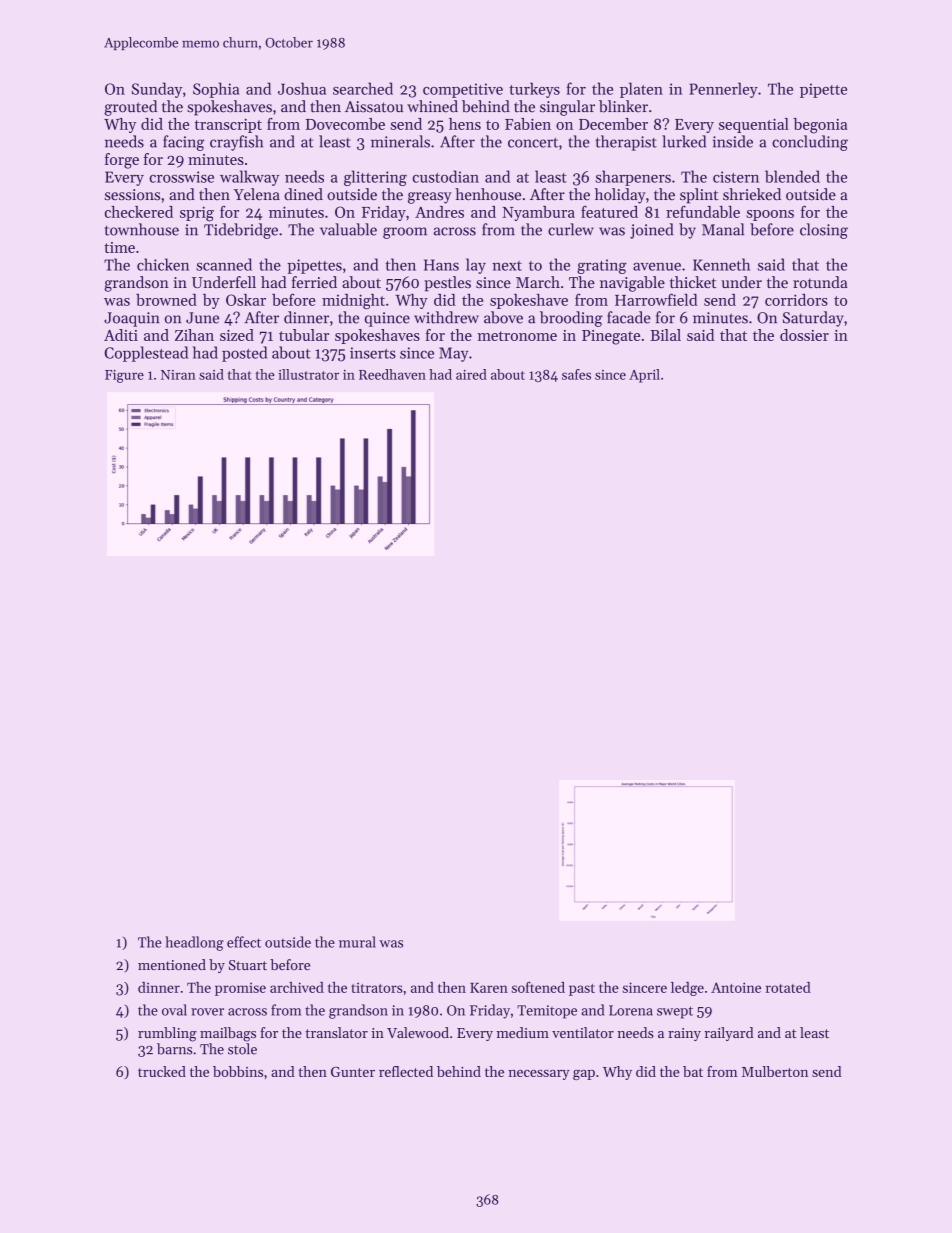  I want to click on cistern, so click(736, 177).
